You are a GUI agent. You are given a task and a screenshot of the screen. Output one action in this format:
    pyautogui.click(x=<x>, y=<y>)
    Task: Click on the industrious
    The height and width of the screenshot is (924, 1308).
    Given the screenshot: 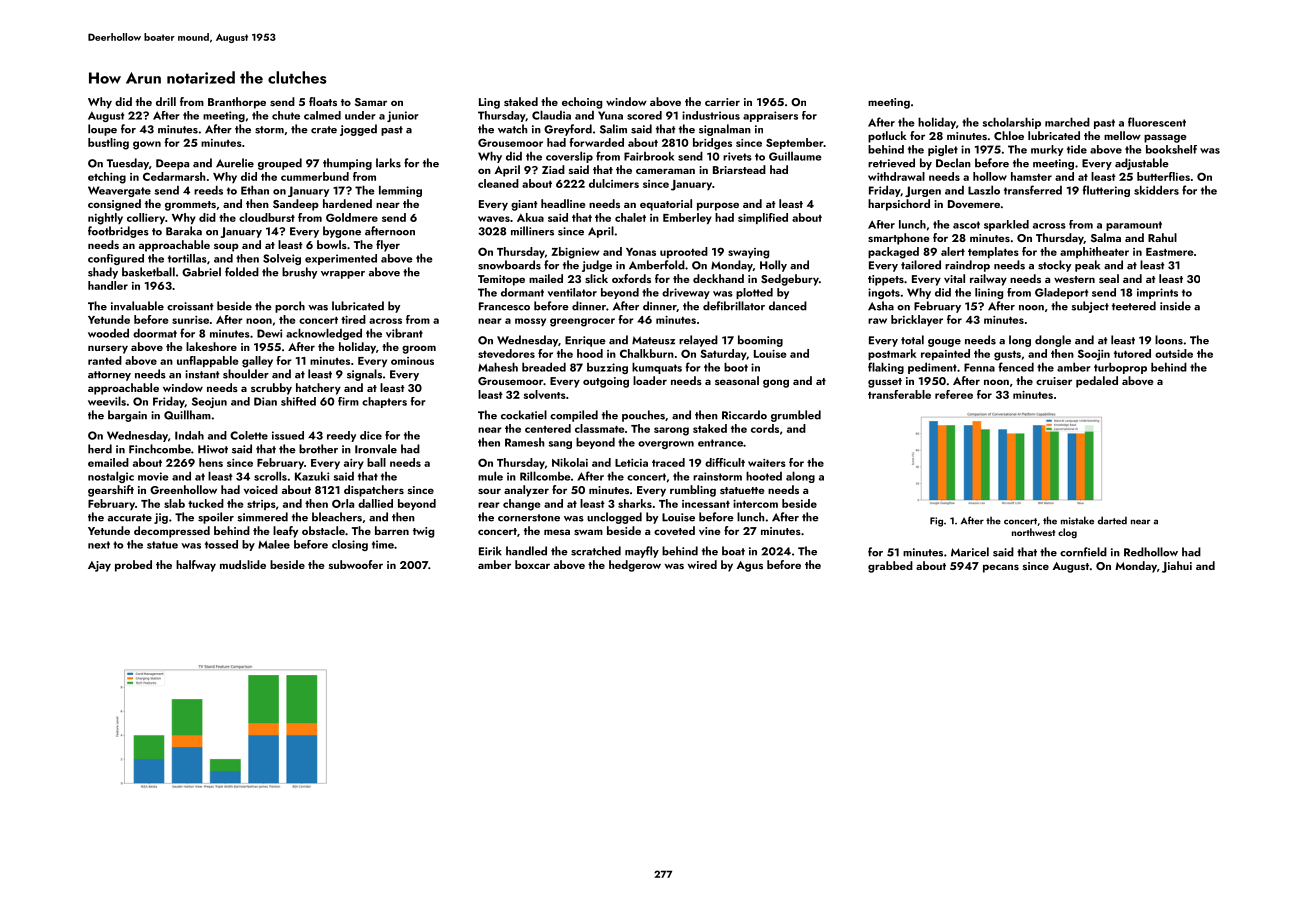 What is the action you would take?
    pyautogui.click(x=711, y=115)
